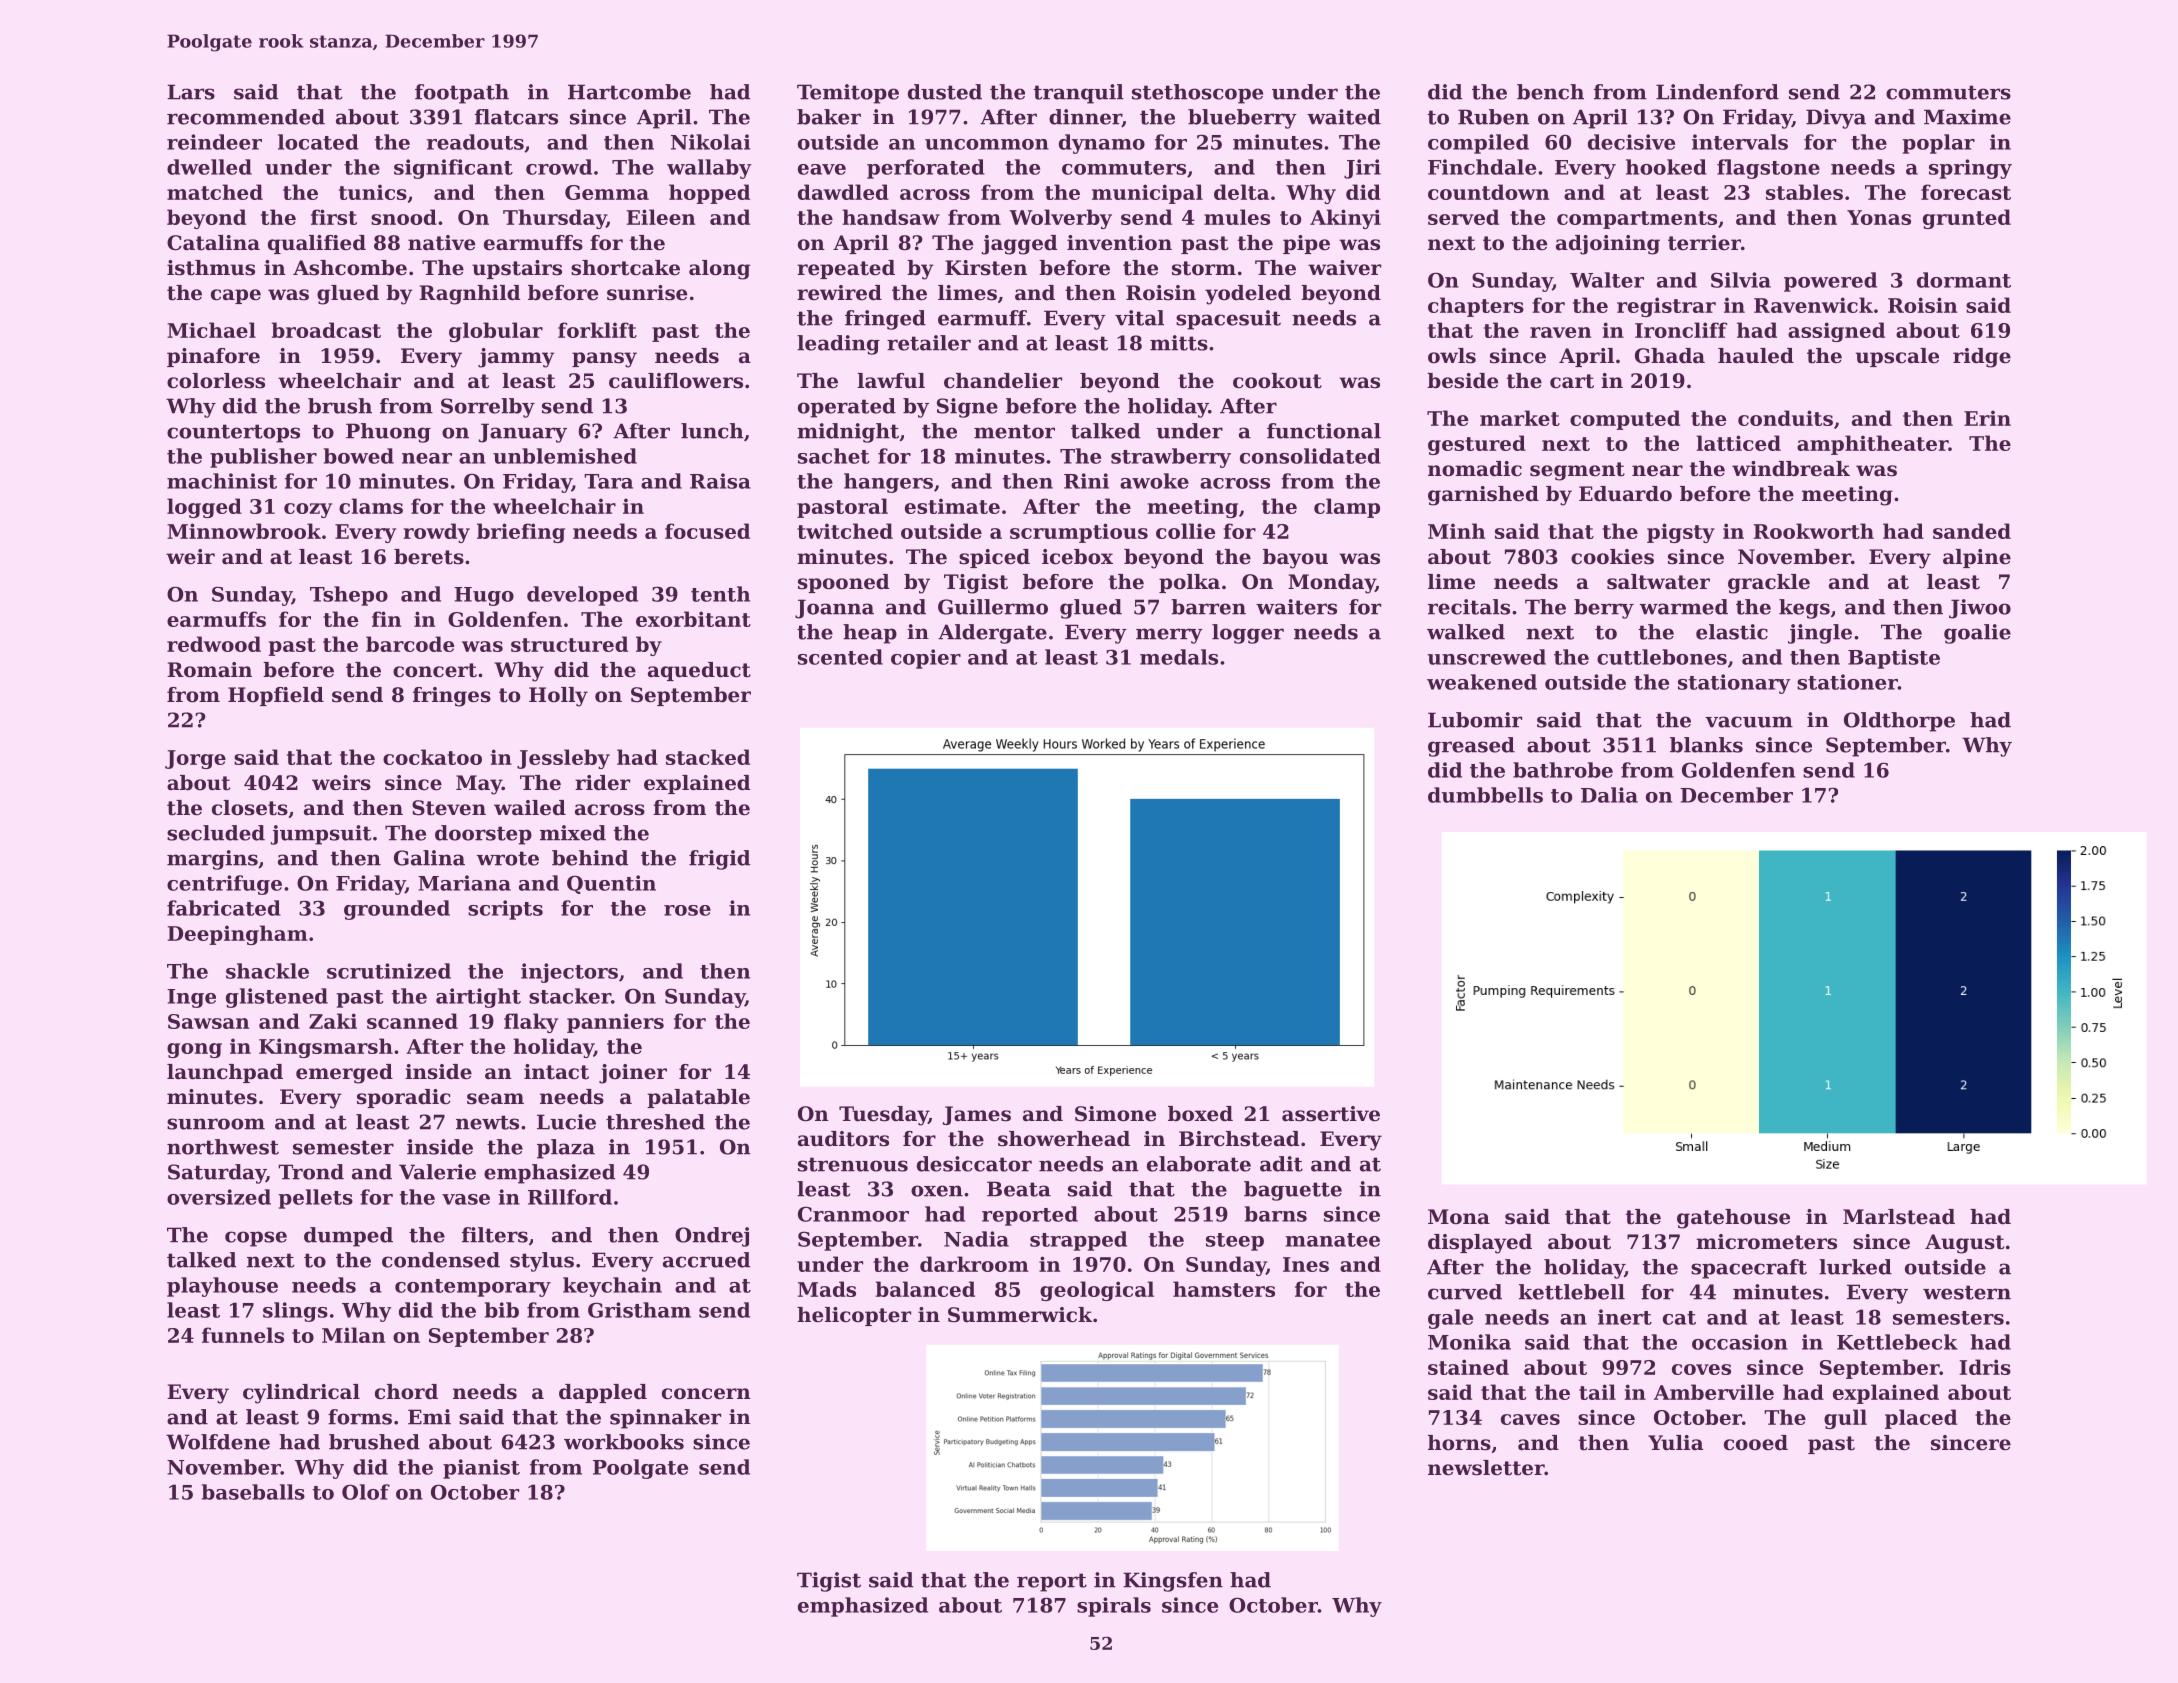 This screenshot has width=2178, height=1683. I want to click on barns, so click(1276, 1214).
